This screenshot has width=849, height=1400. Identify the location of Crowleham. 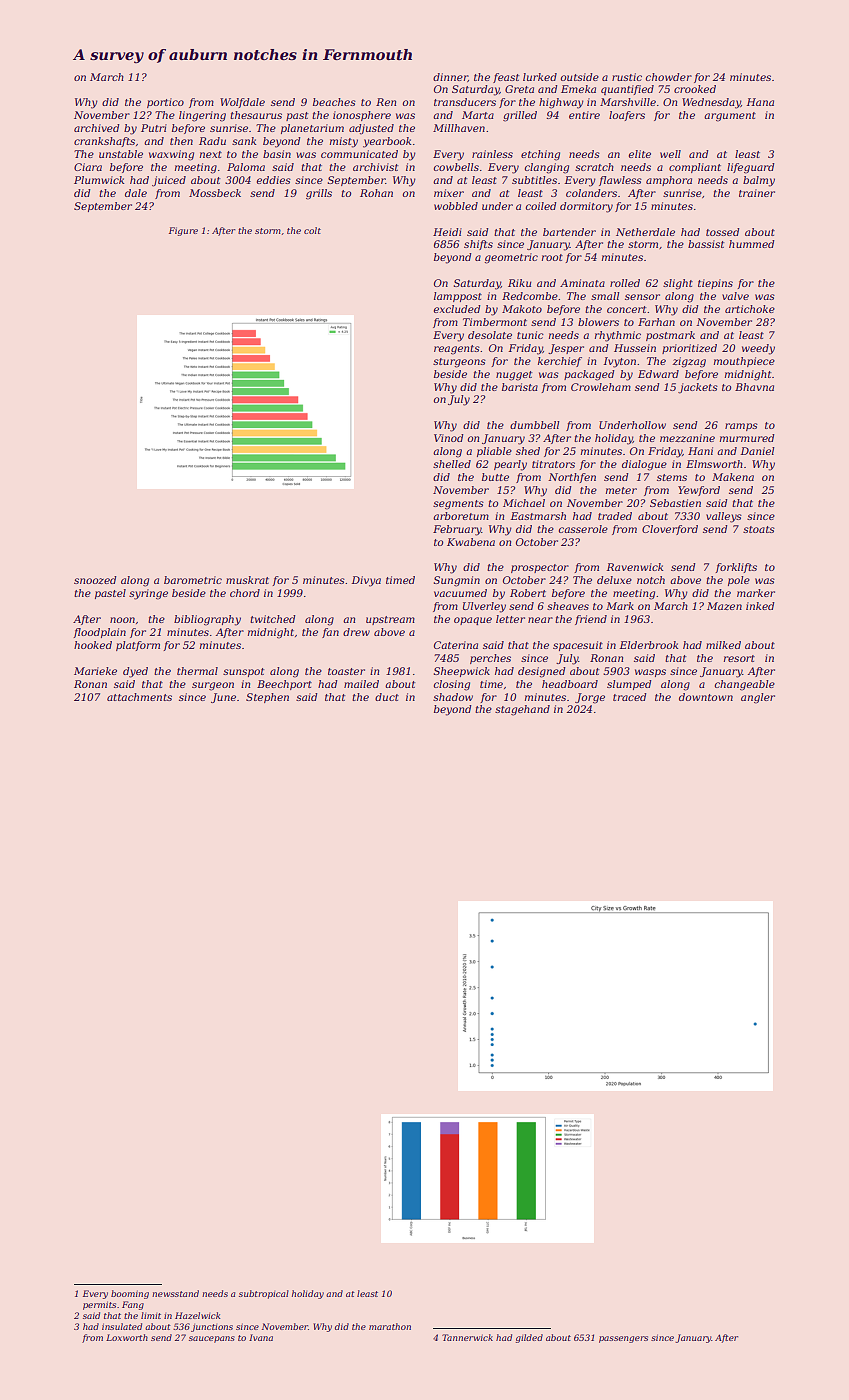
(601, 387).
